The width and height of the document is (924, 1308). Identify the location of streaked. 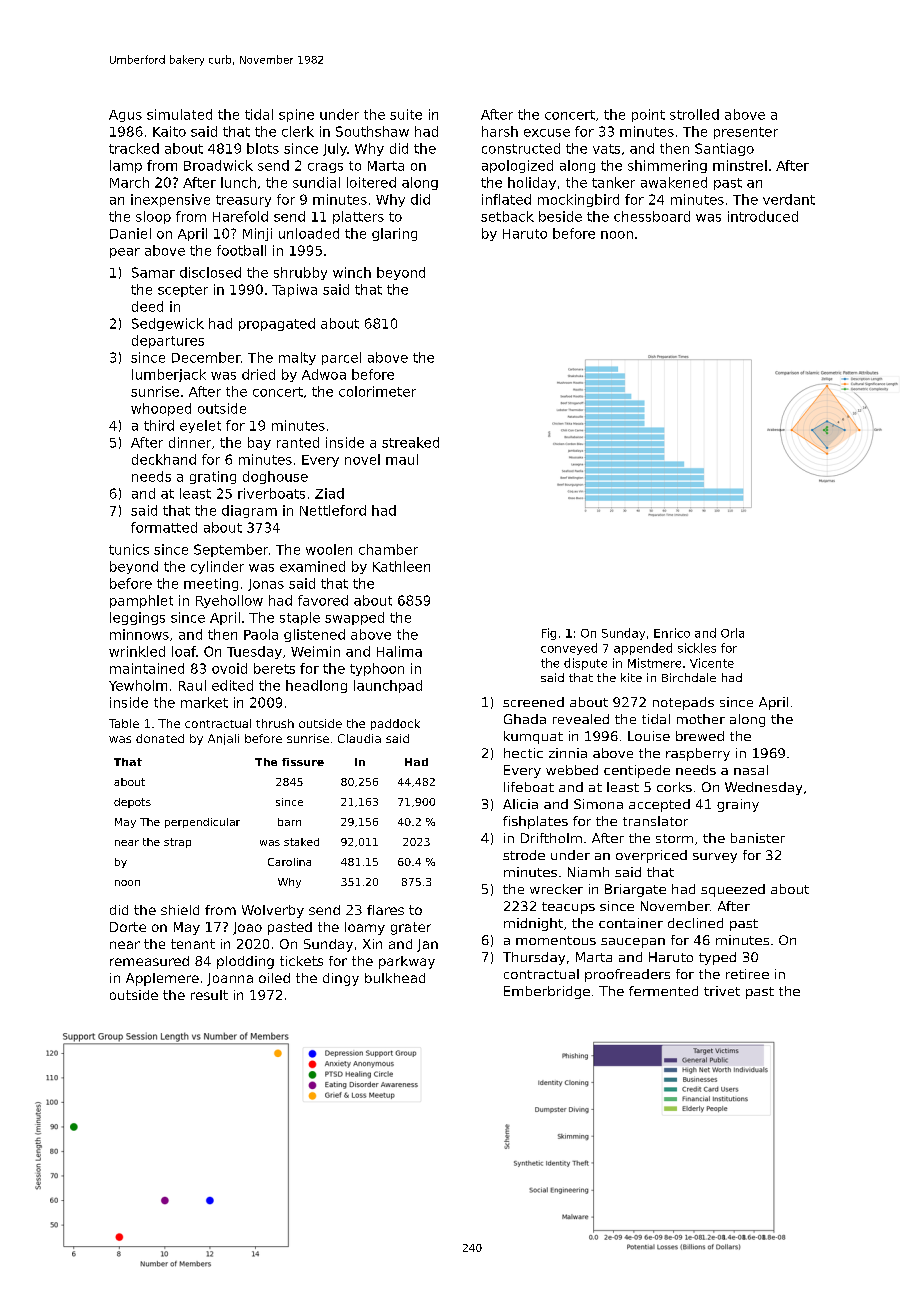
(410, 442).
